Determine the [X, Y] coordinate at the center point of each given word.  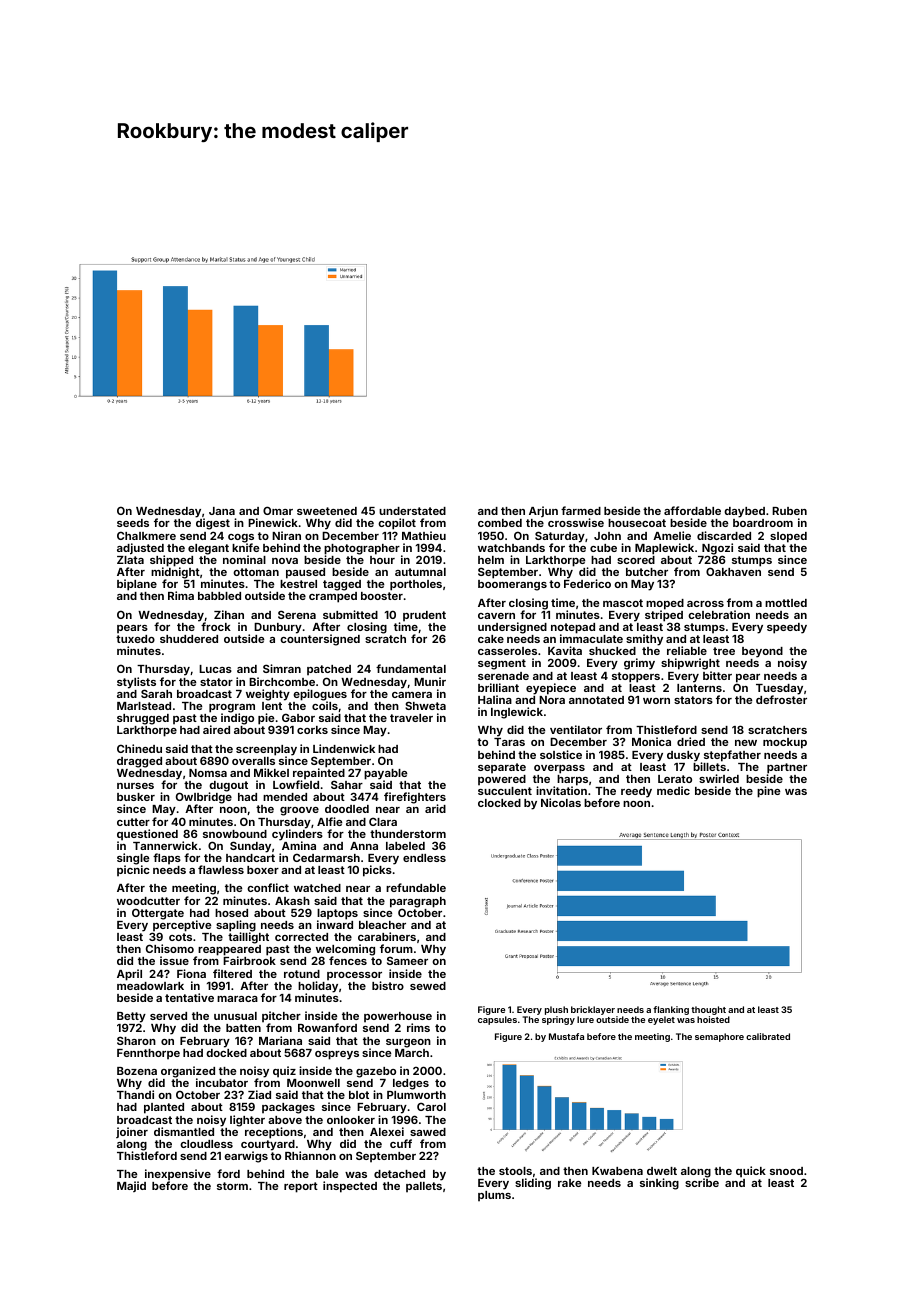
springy [558, 1020]
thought [708, 1010]
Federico [587, 584]
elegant [208, 549]
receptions [274, 1133]
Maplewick [664, 549]
